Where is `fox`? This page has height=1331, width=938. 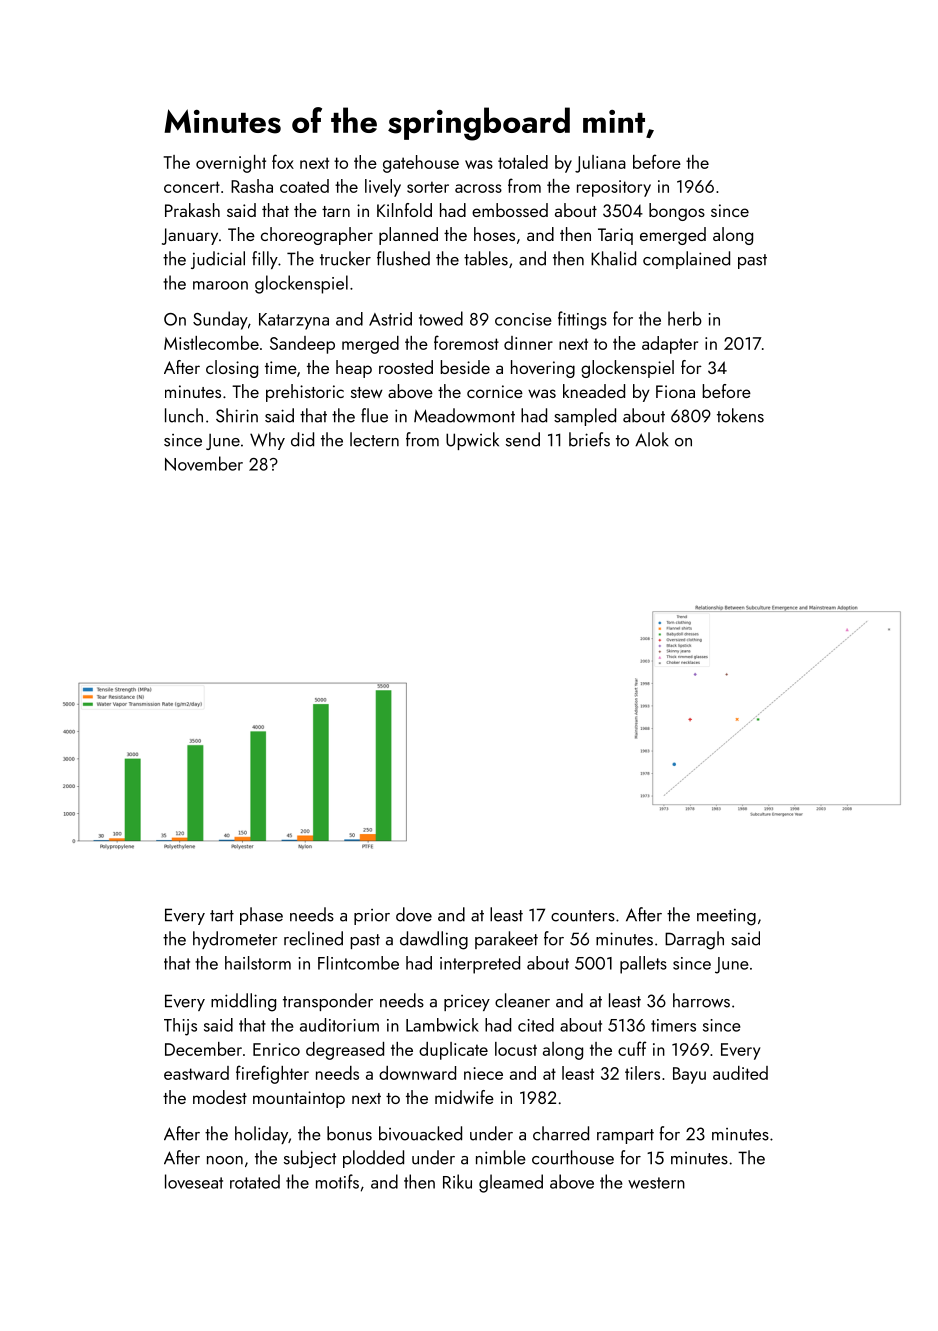 fox is located at coordinates (283, 161).
